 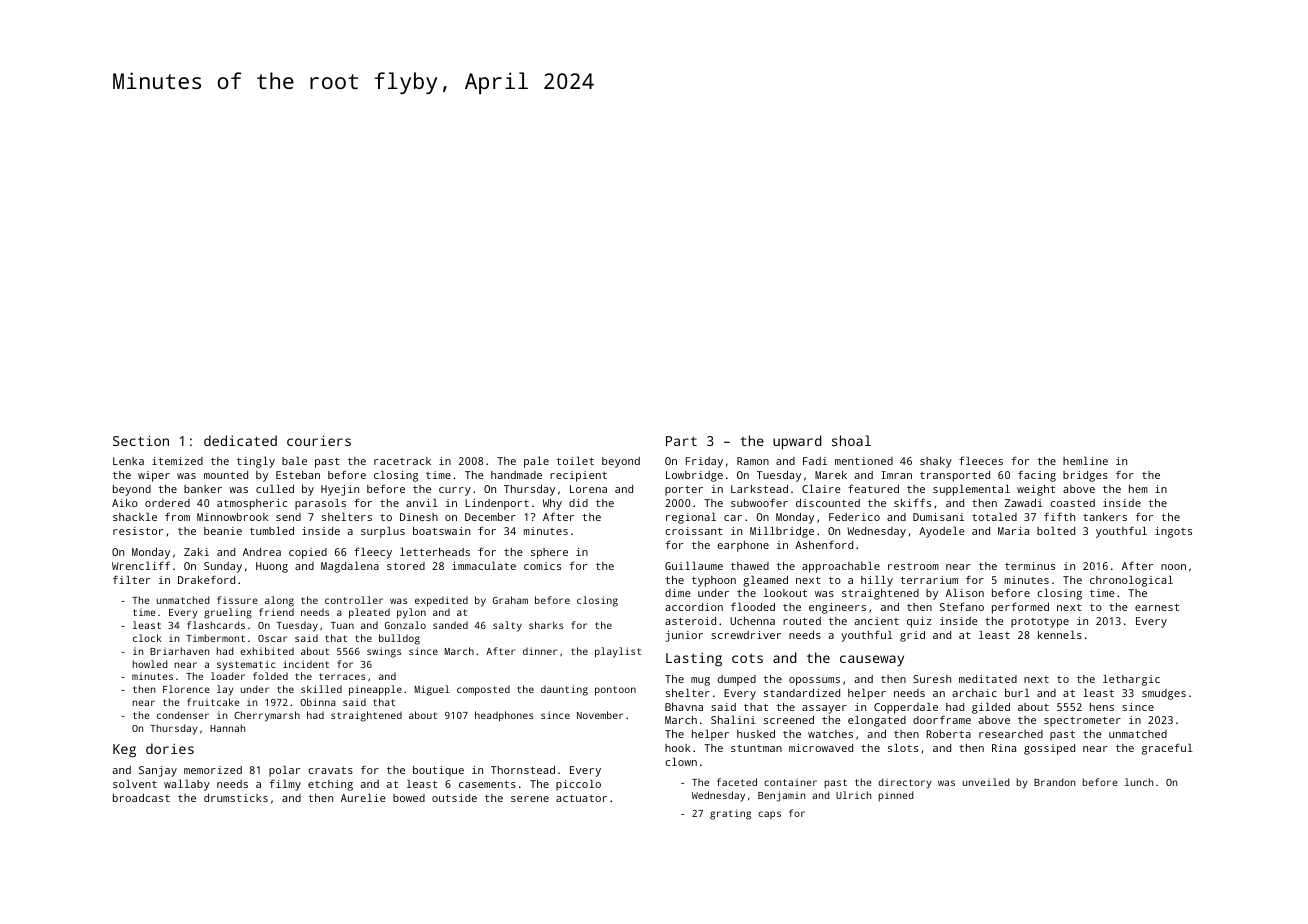 What do you see at coordinates (150, 664) in the document?
I see `howled` at bounding box center [150, 664].
